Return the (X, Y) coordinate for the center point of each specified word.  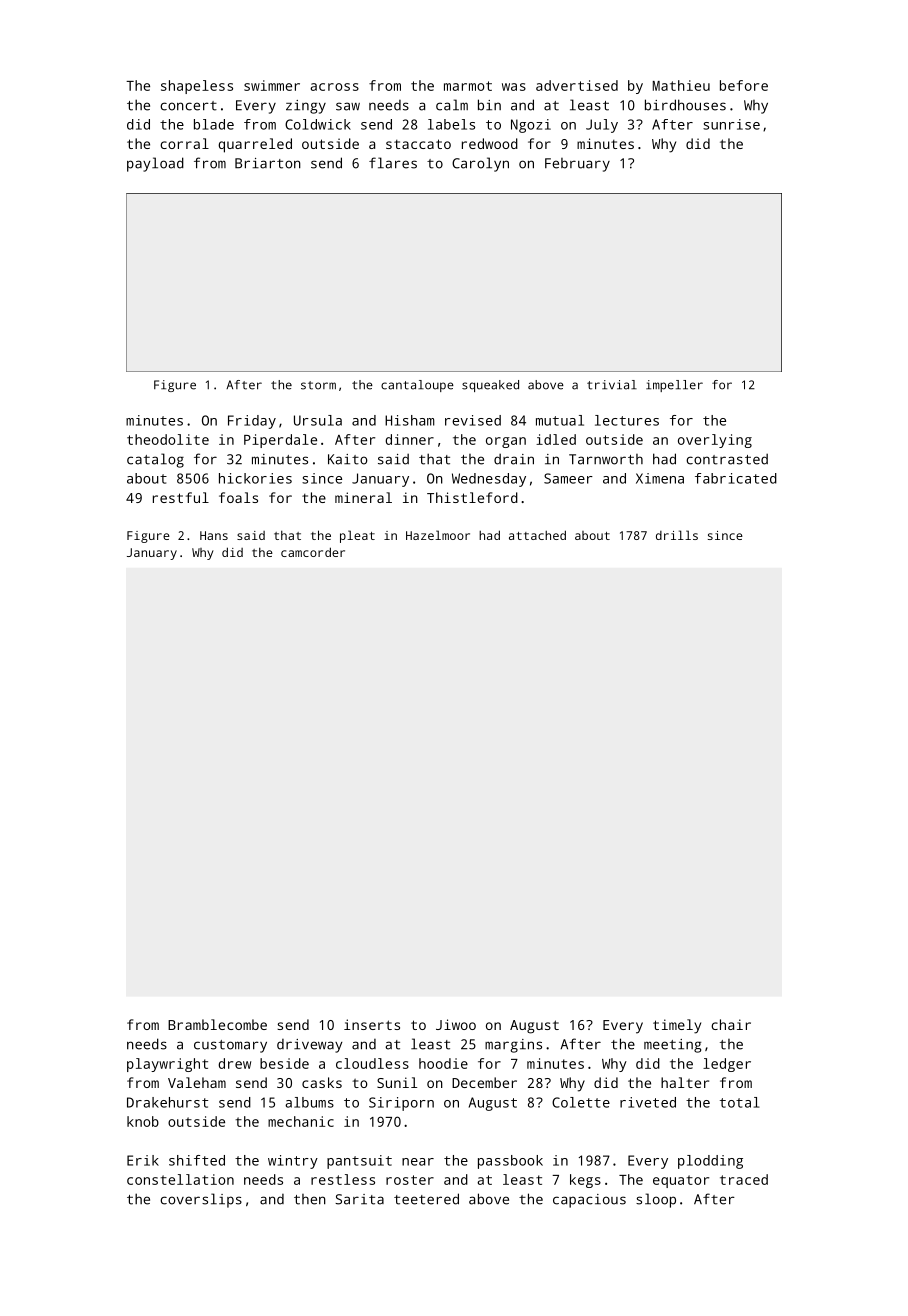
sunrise (731, 124)
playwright (167, 1065)
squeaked (490, 386)
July (602, 126)
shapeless (197, 87)
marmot (468, 86)
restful (181, 497)
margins (513, 1046)
